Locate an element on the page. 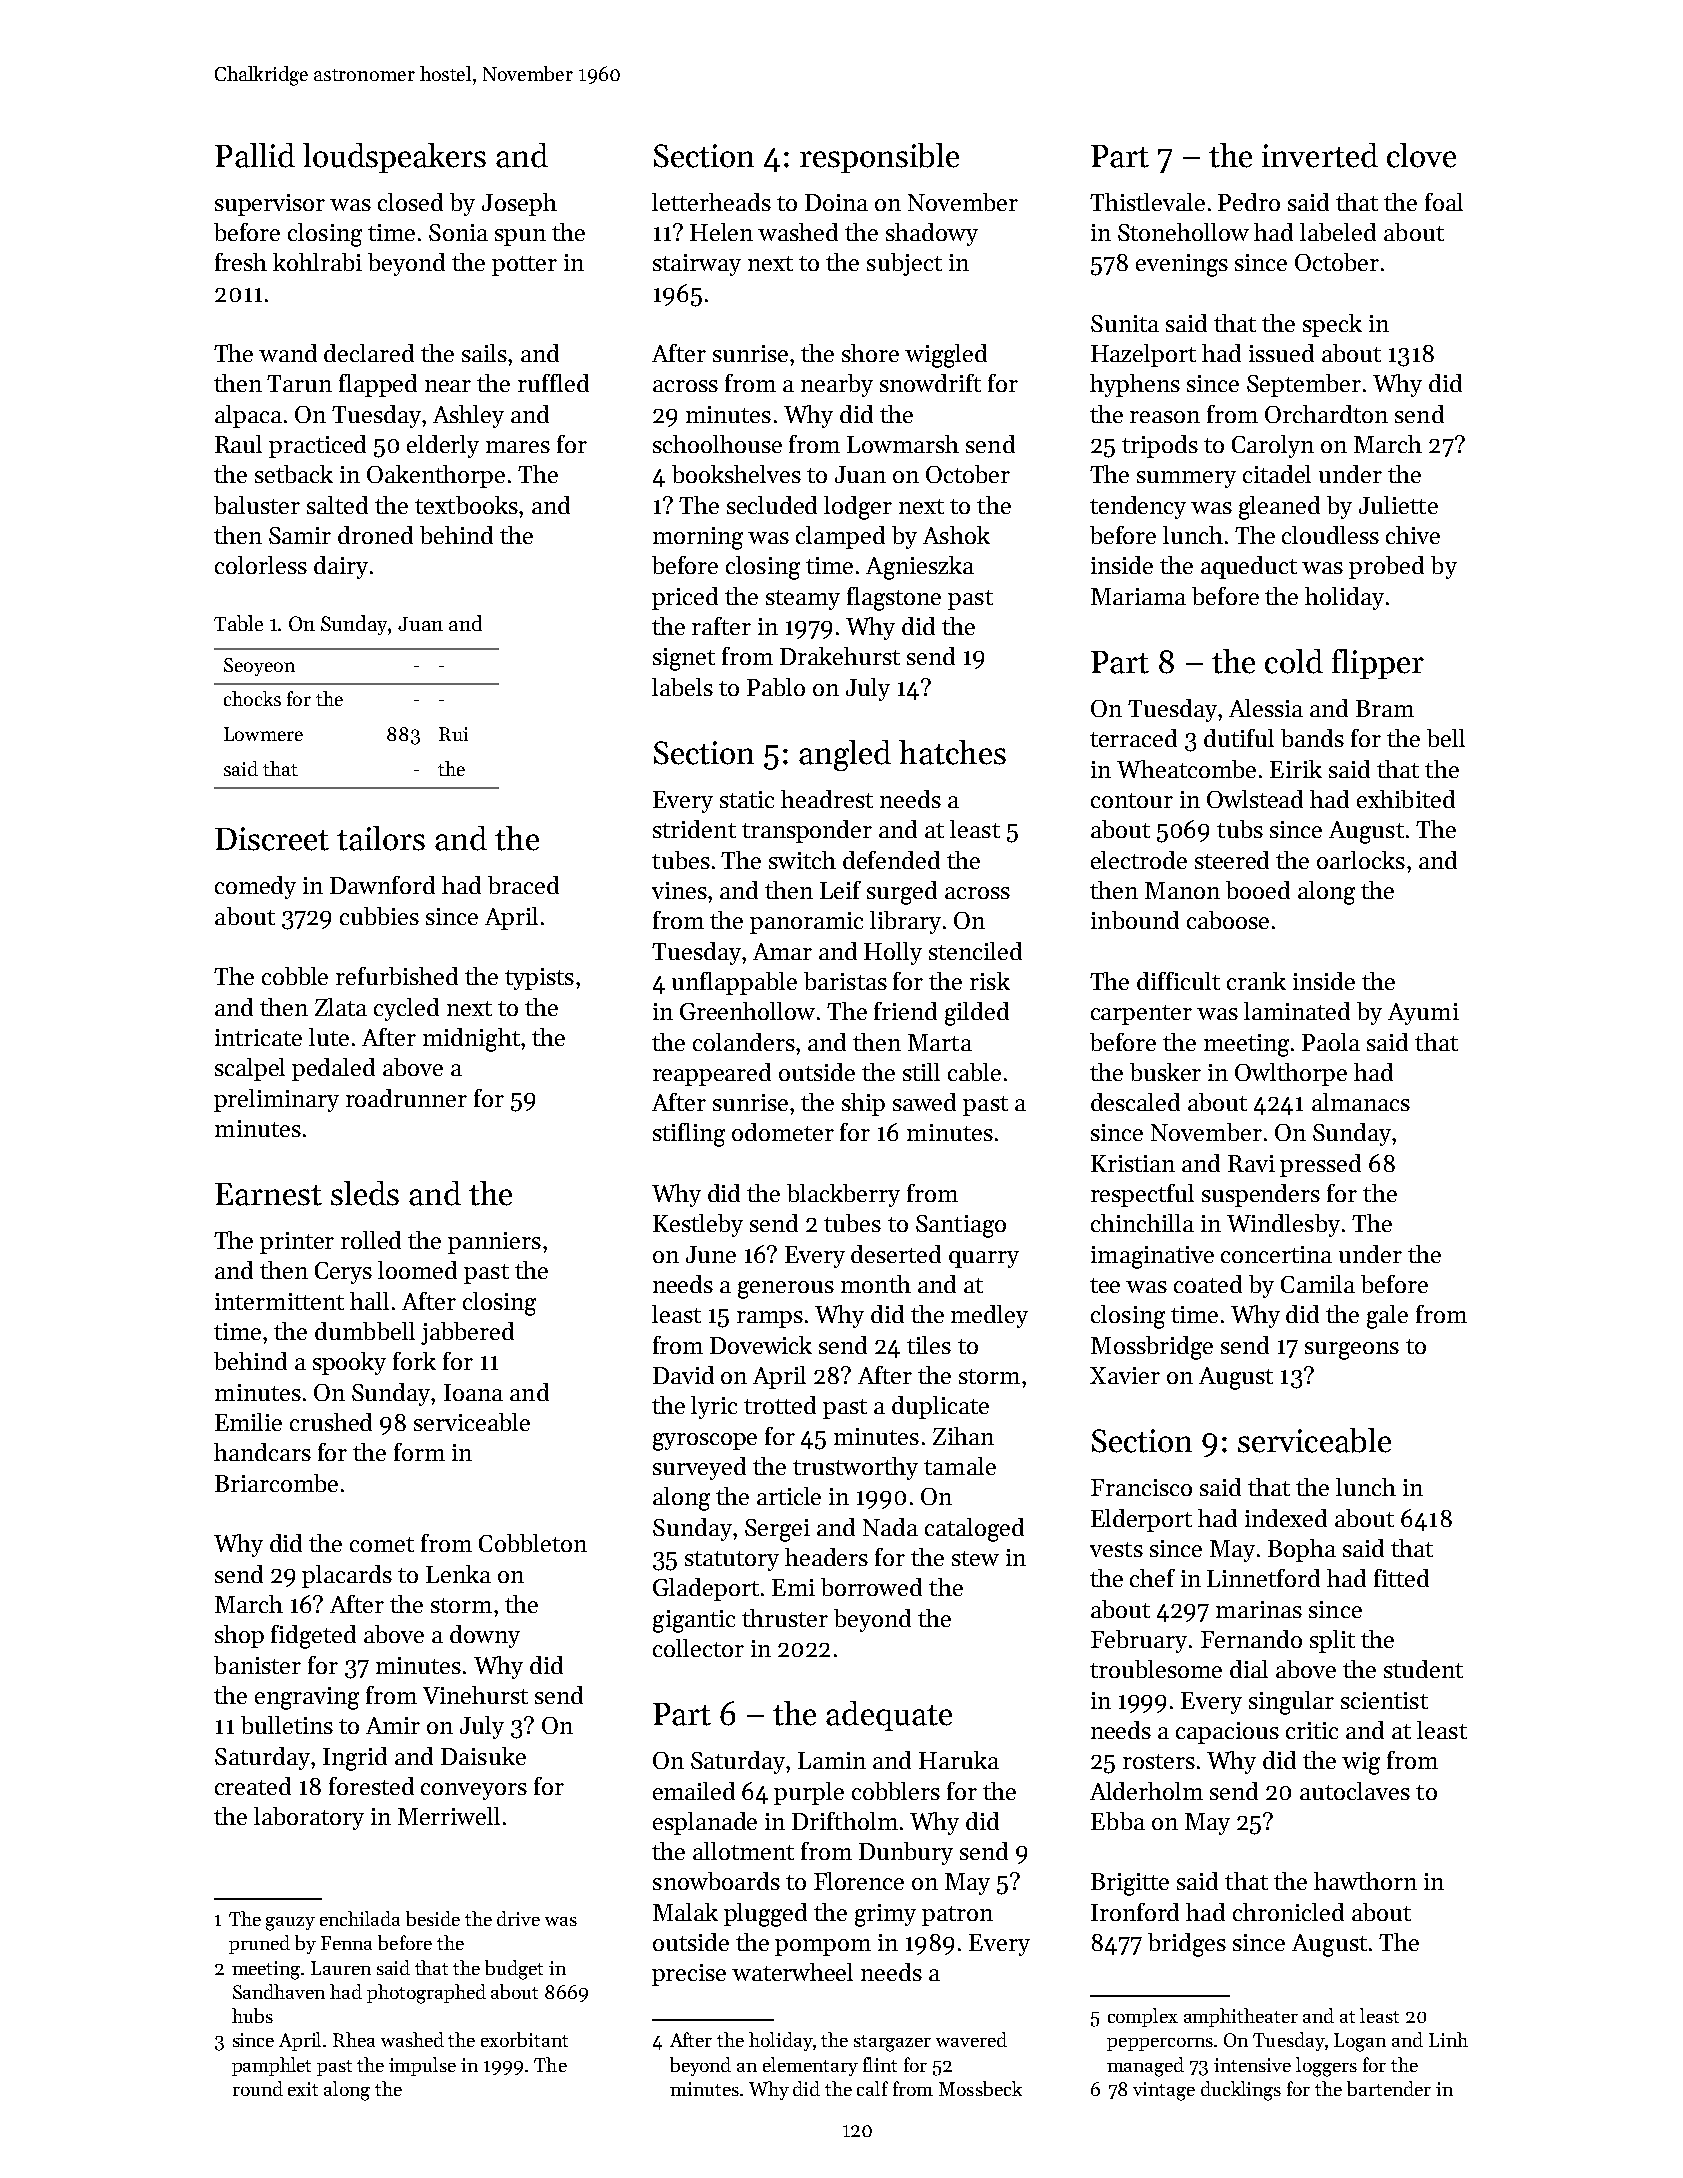  wavered is located at coordinates (971, 2039).
